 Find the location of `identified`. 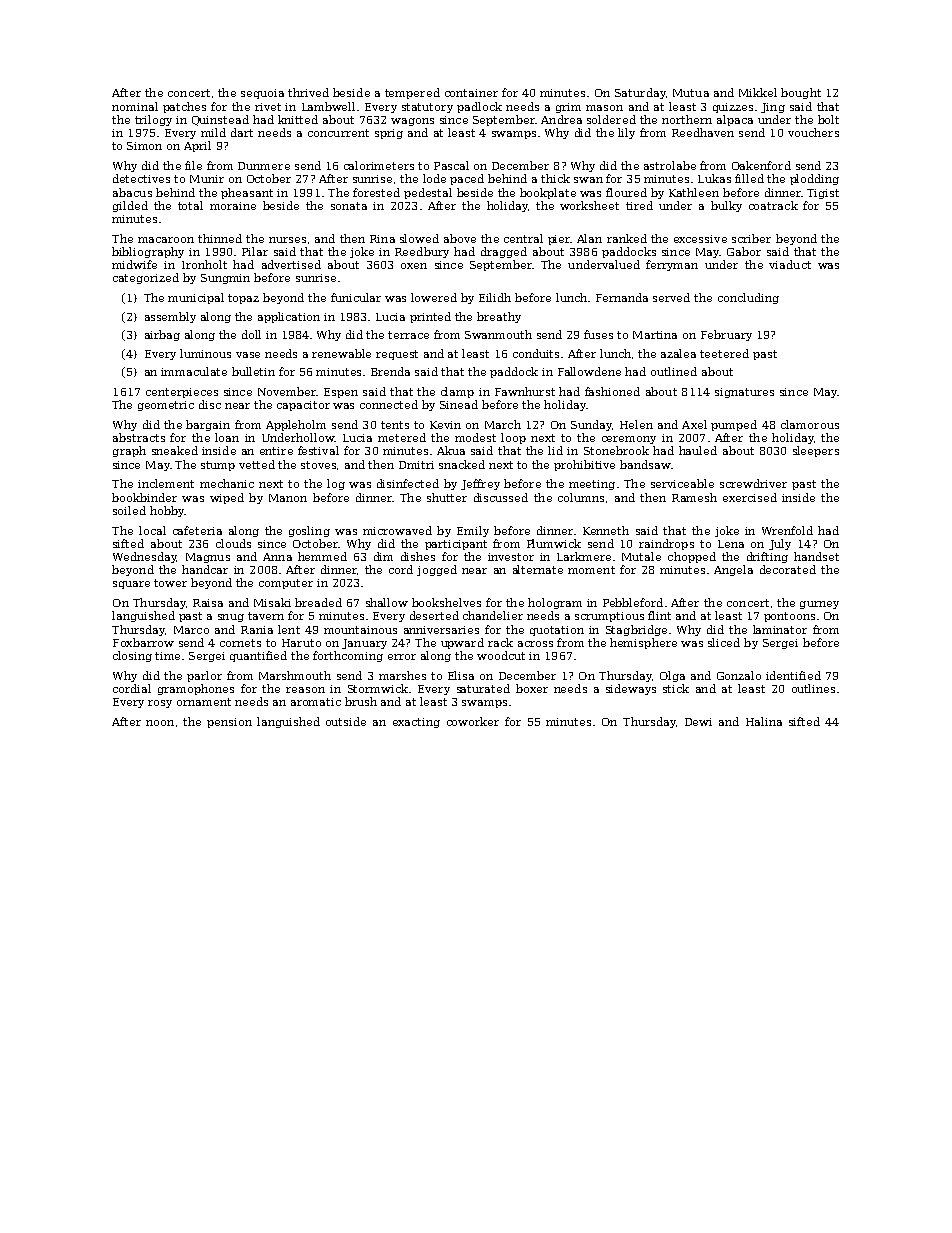

identified is located at coordinates (793, 675).
